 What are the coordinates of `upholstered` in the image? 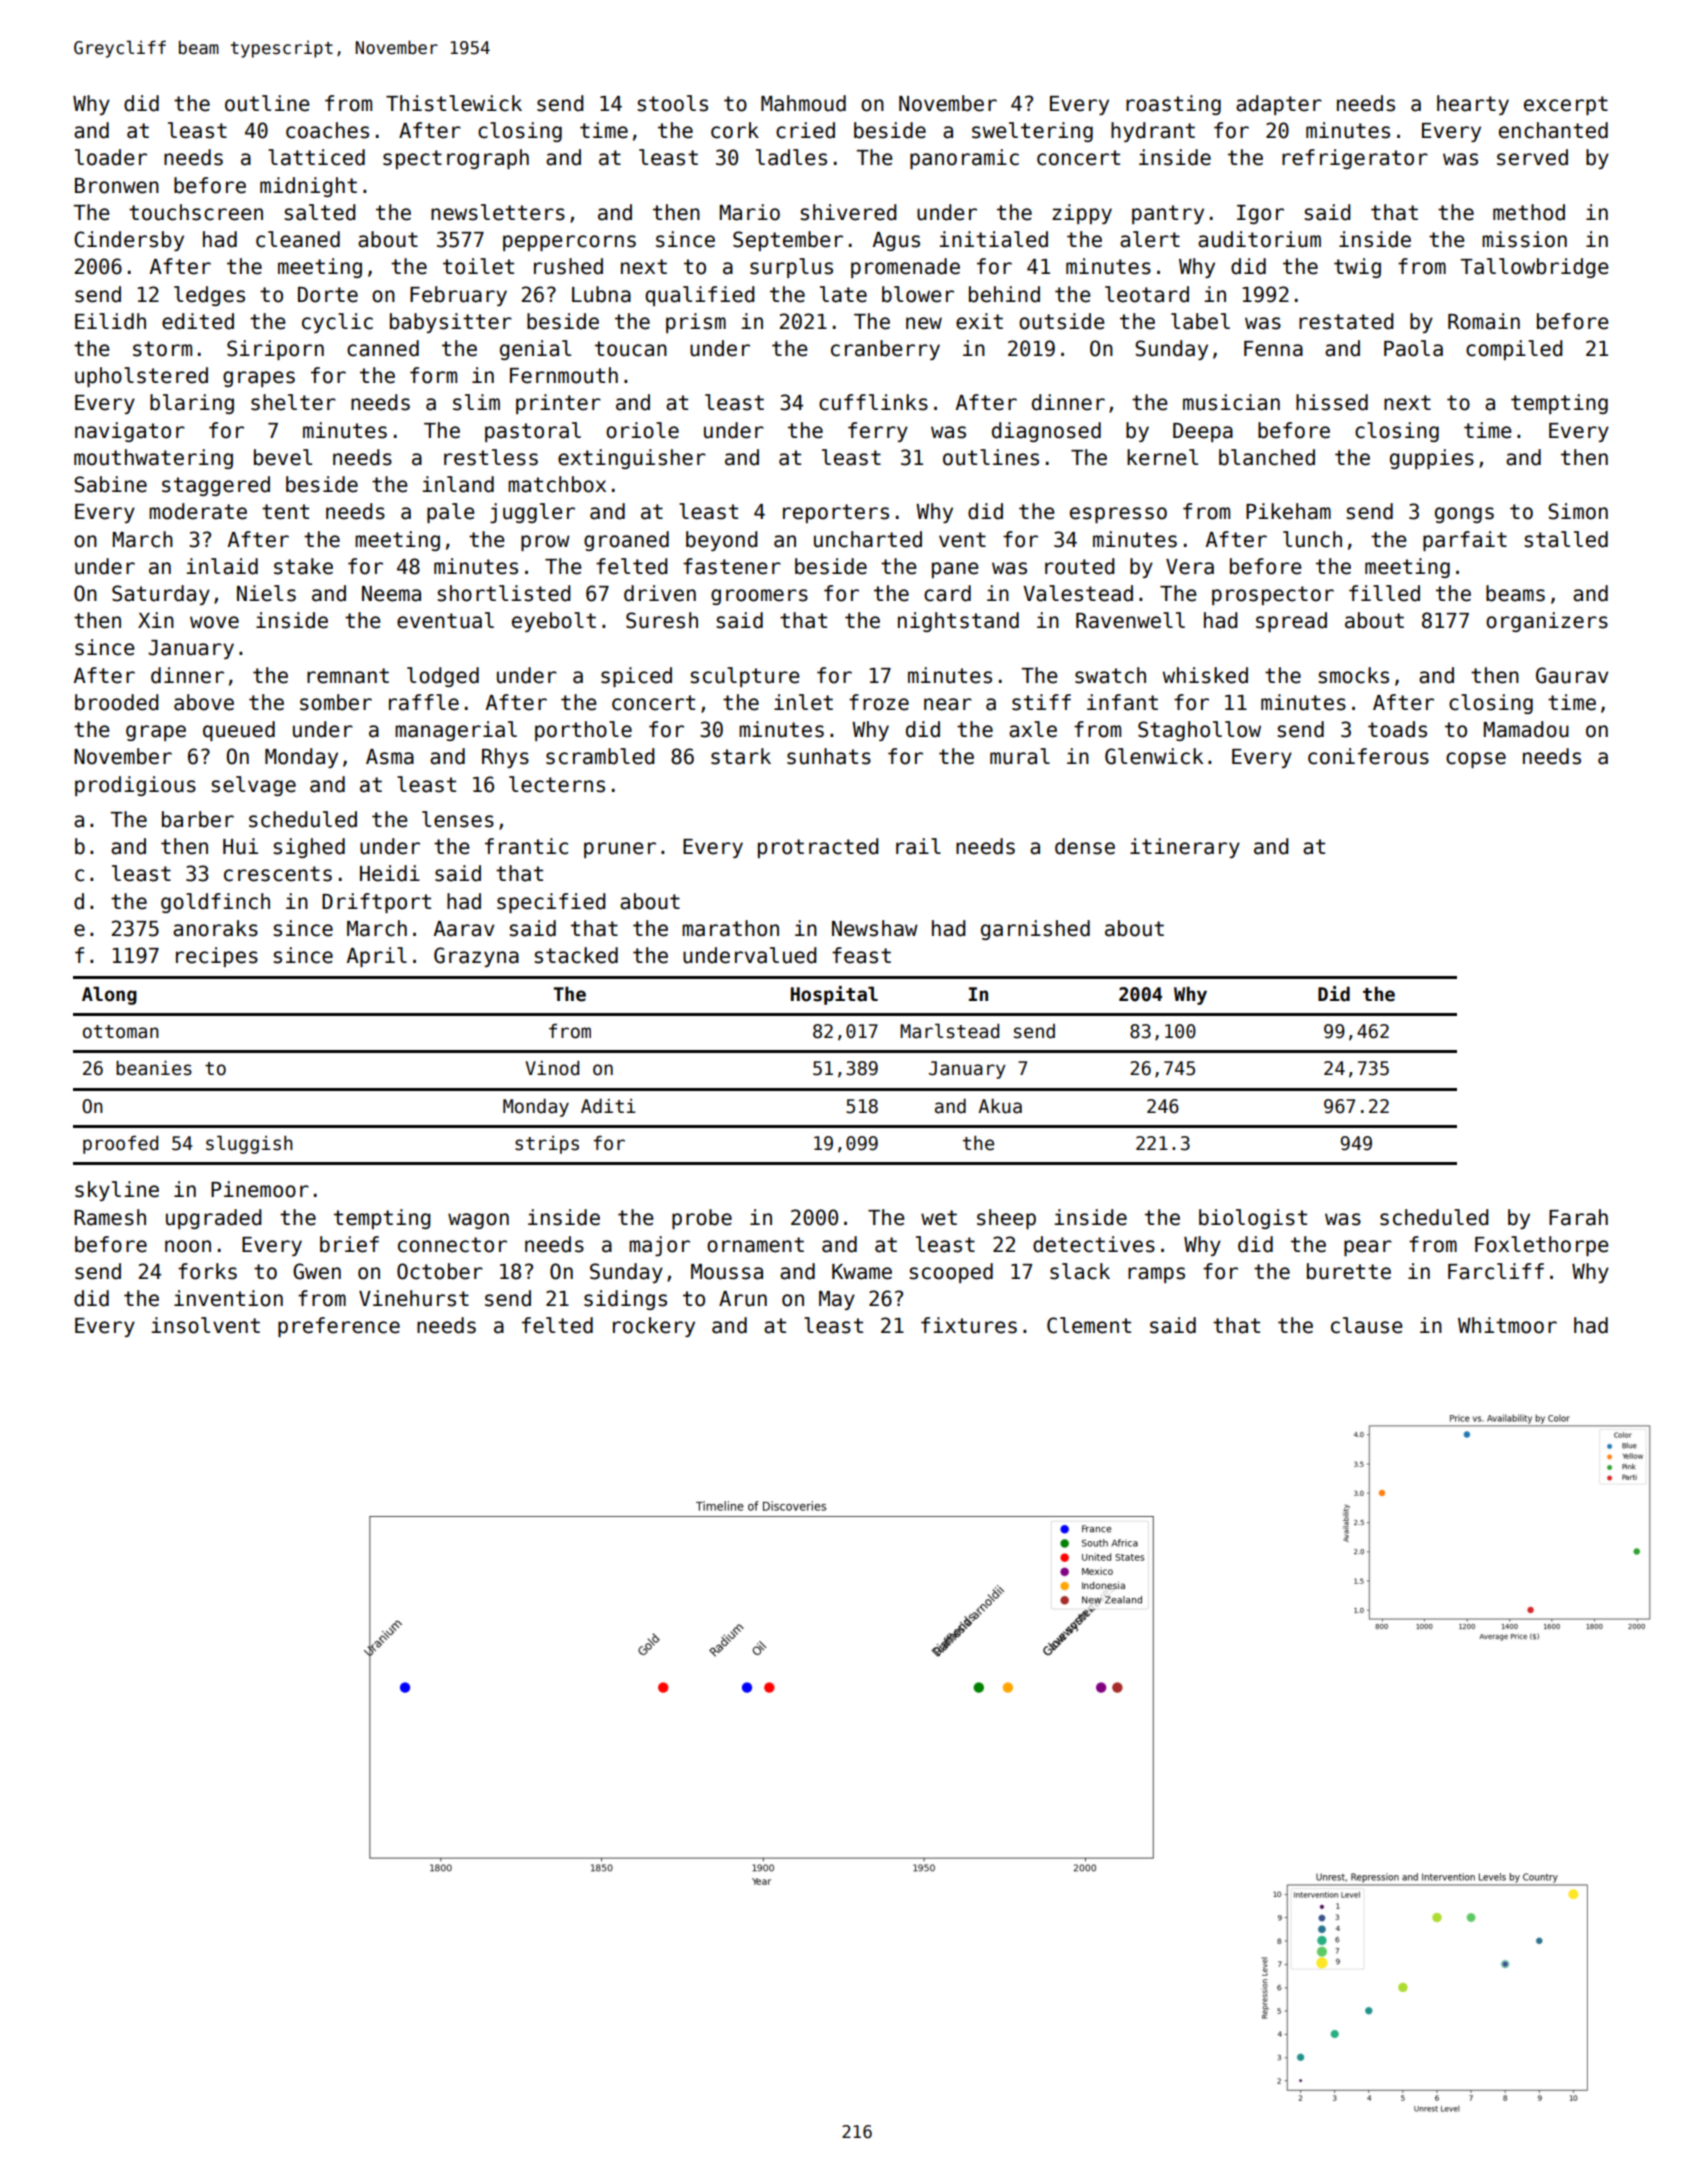 It's located at (141, 377).
